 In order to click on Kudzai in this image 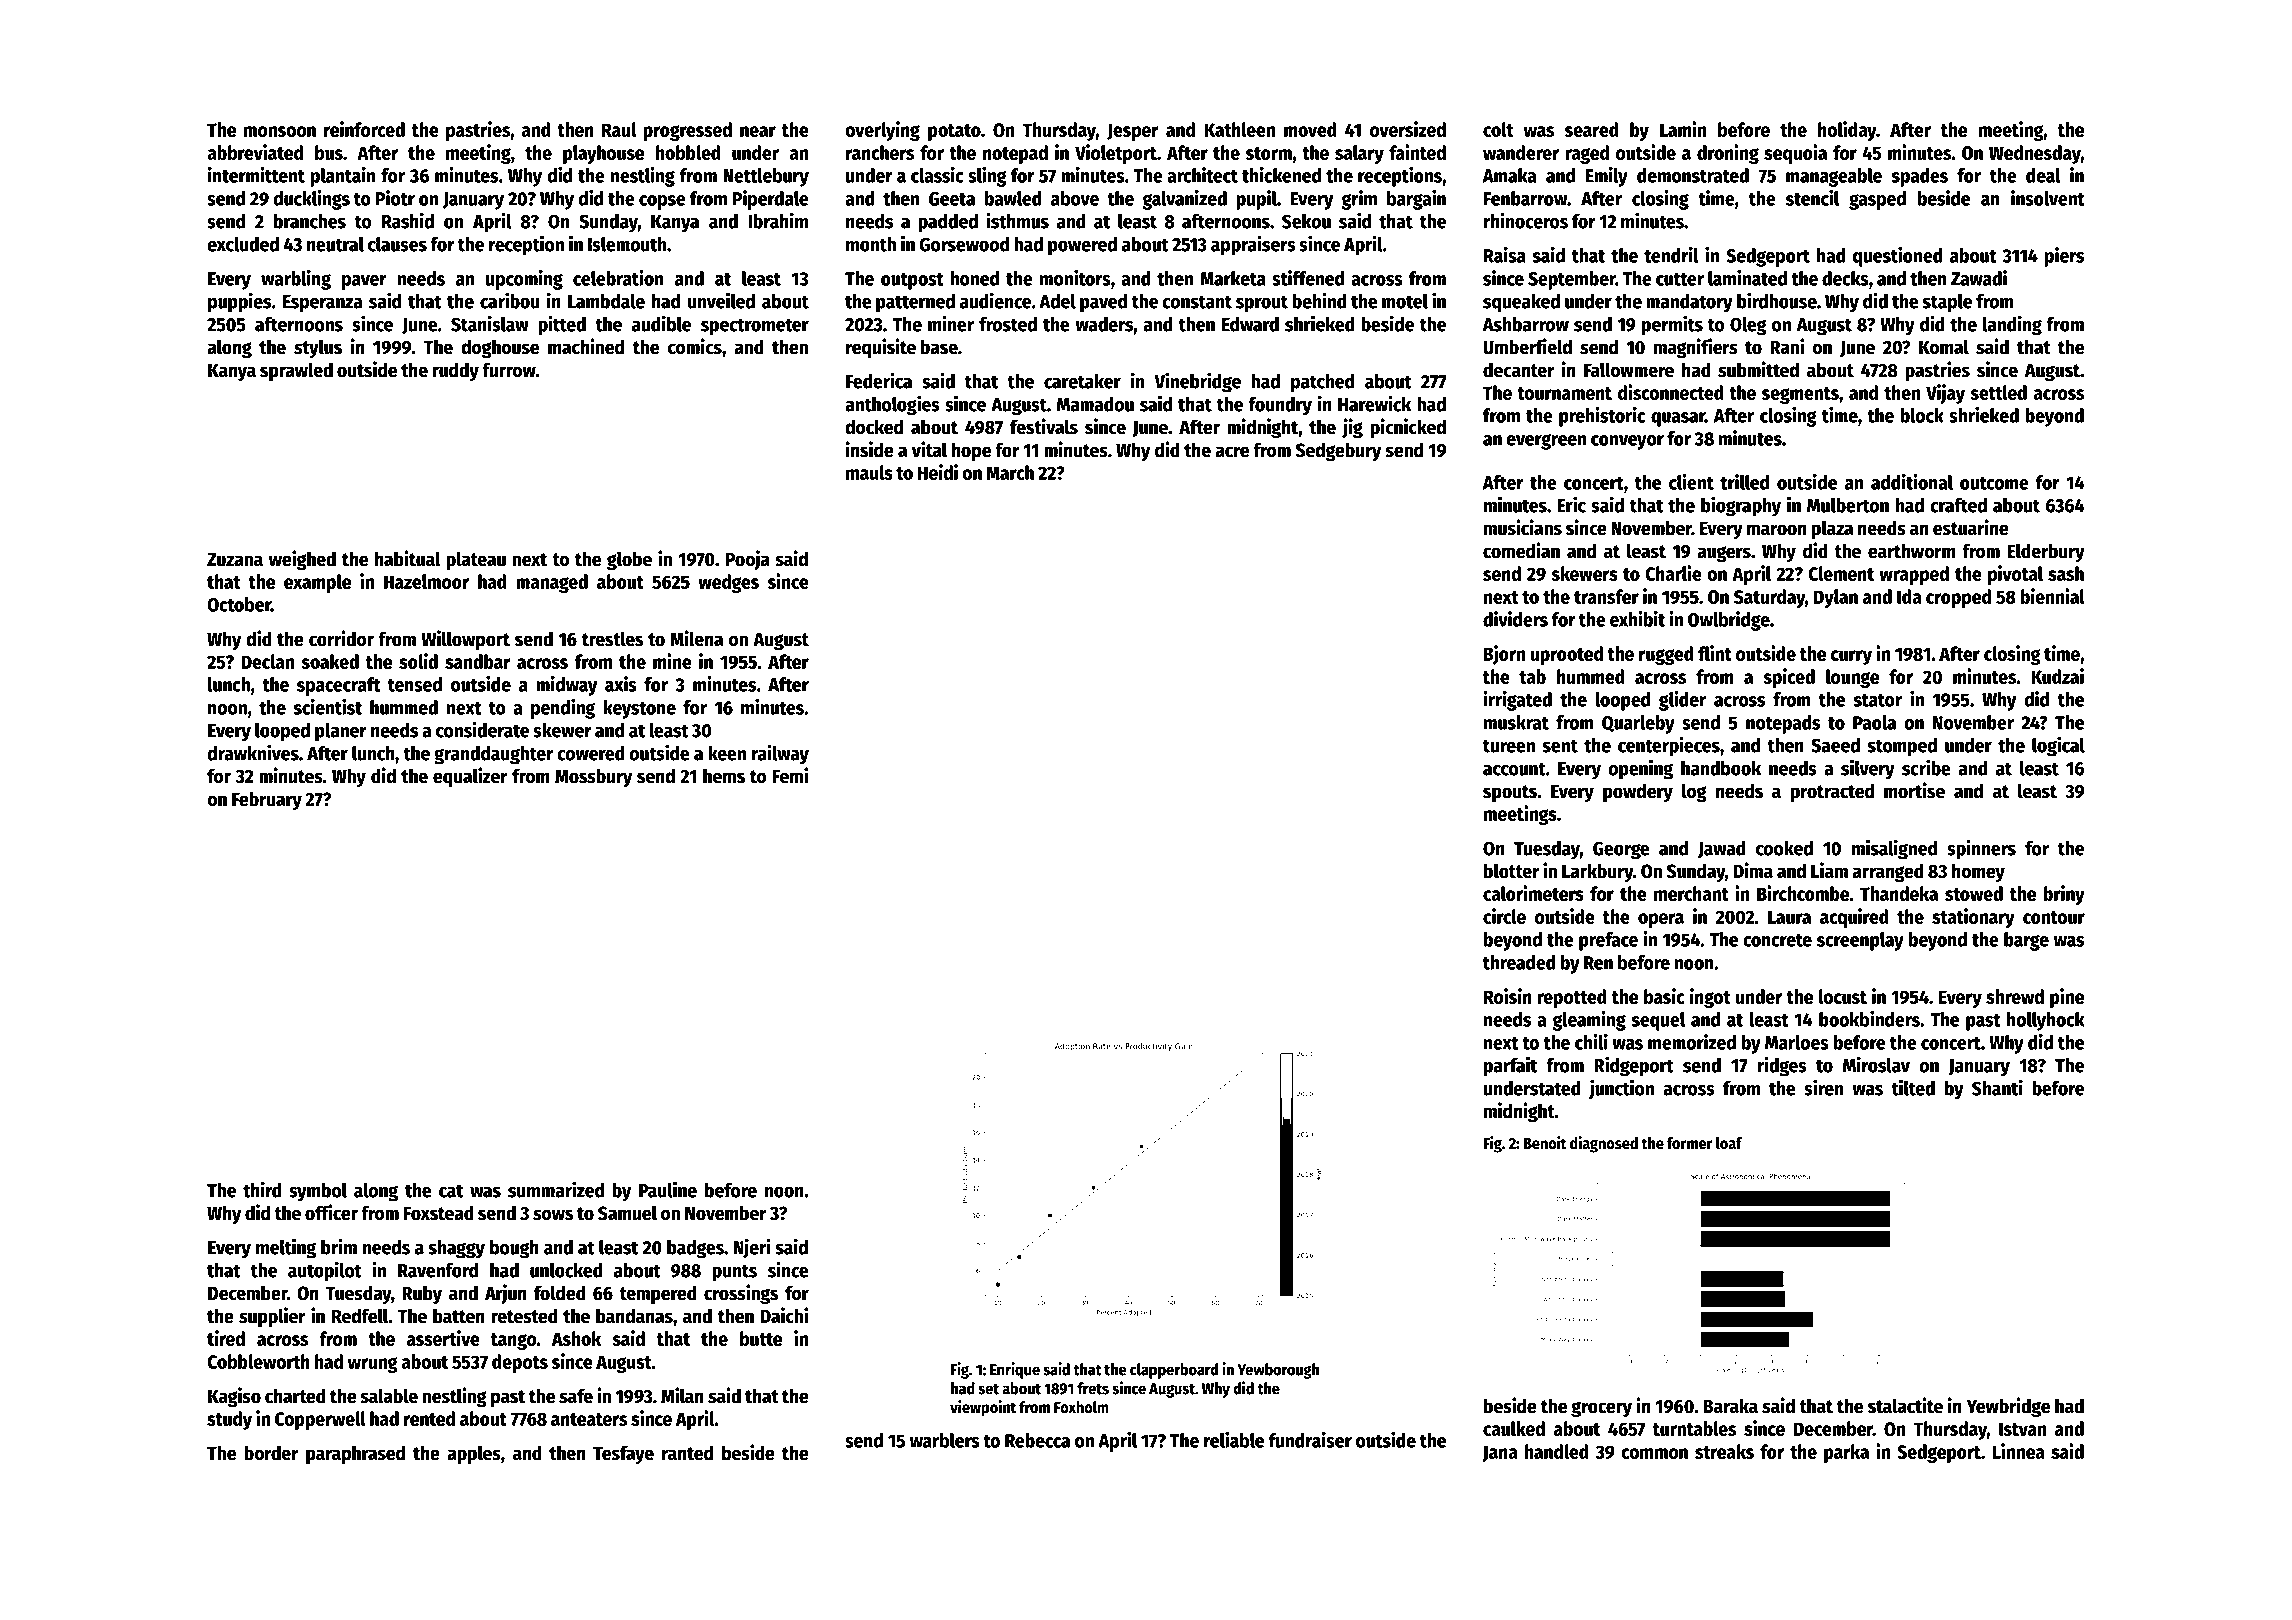, I will do `click(2057, 676)`.
